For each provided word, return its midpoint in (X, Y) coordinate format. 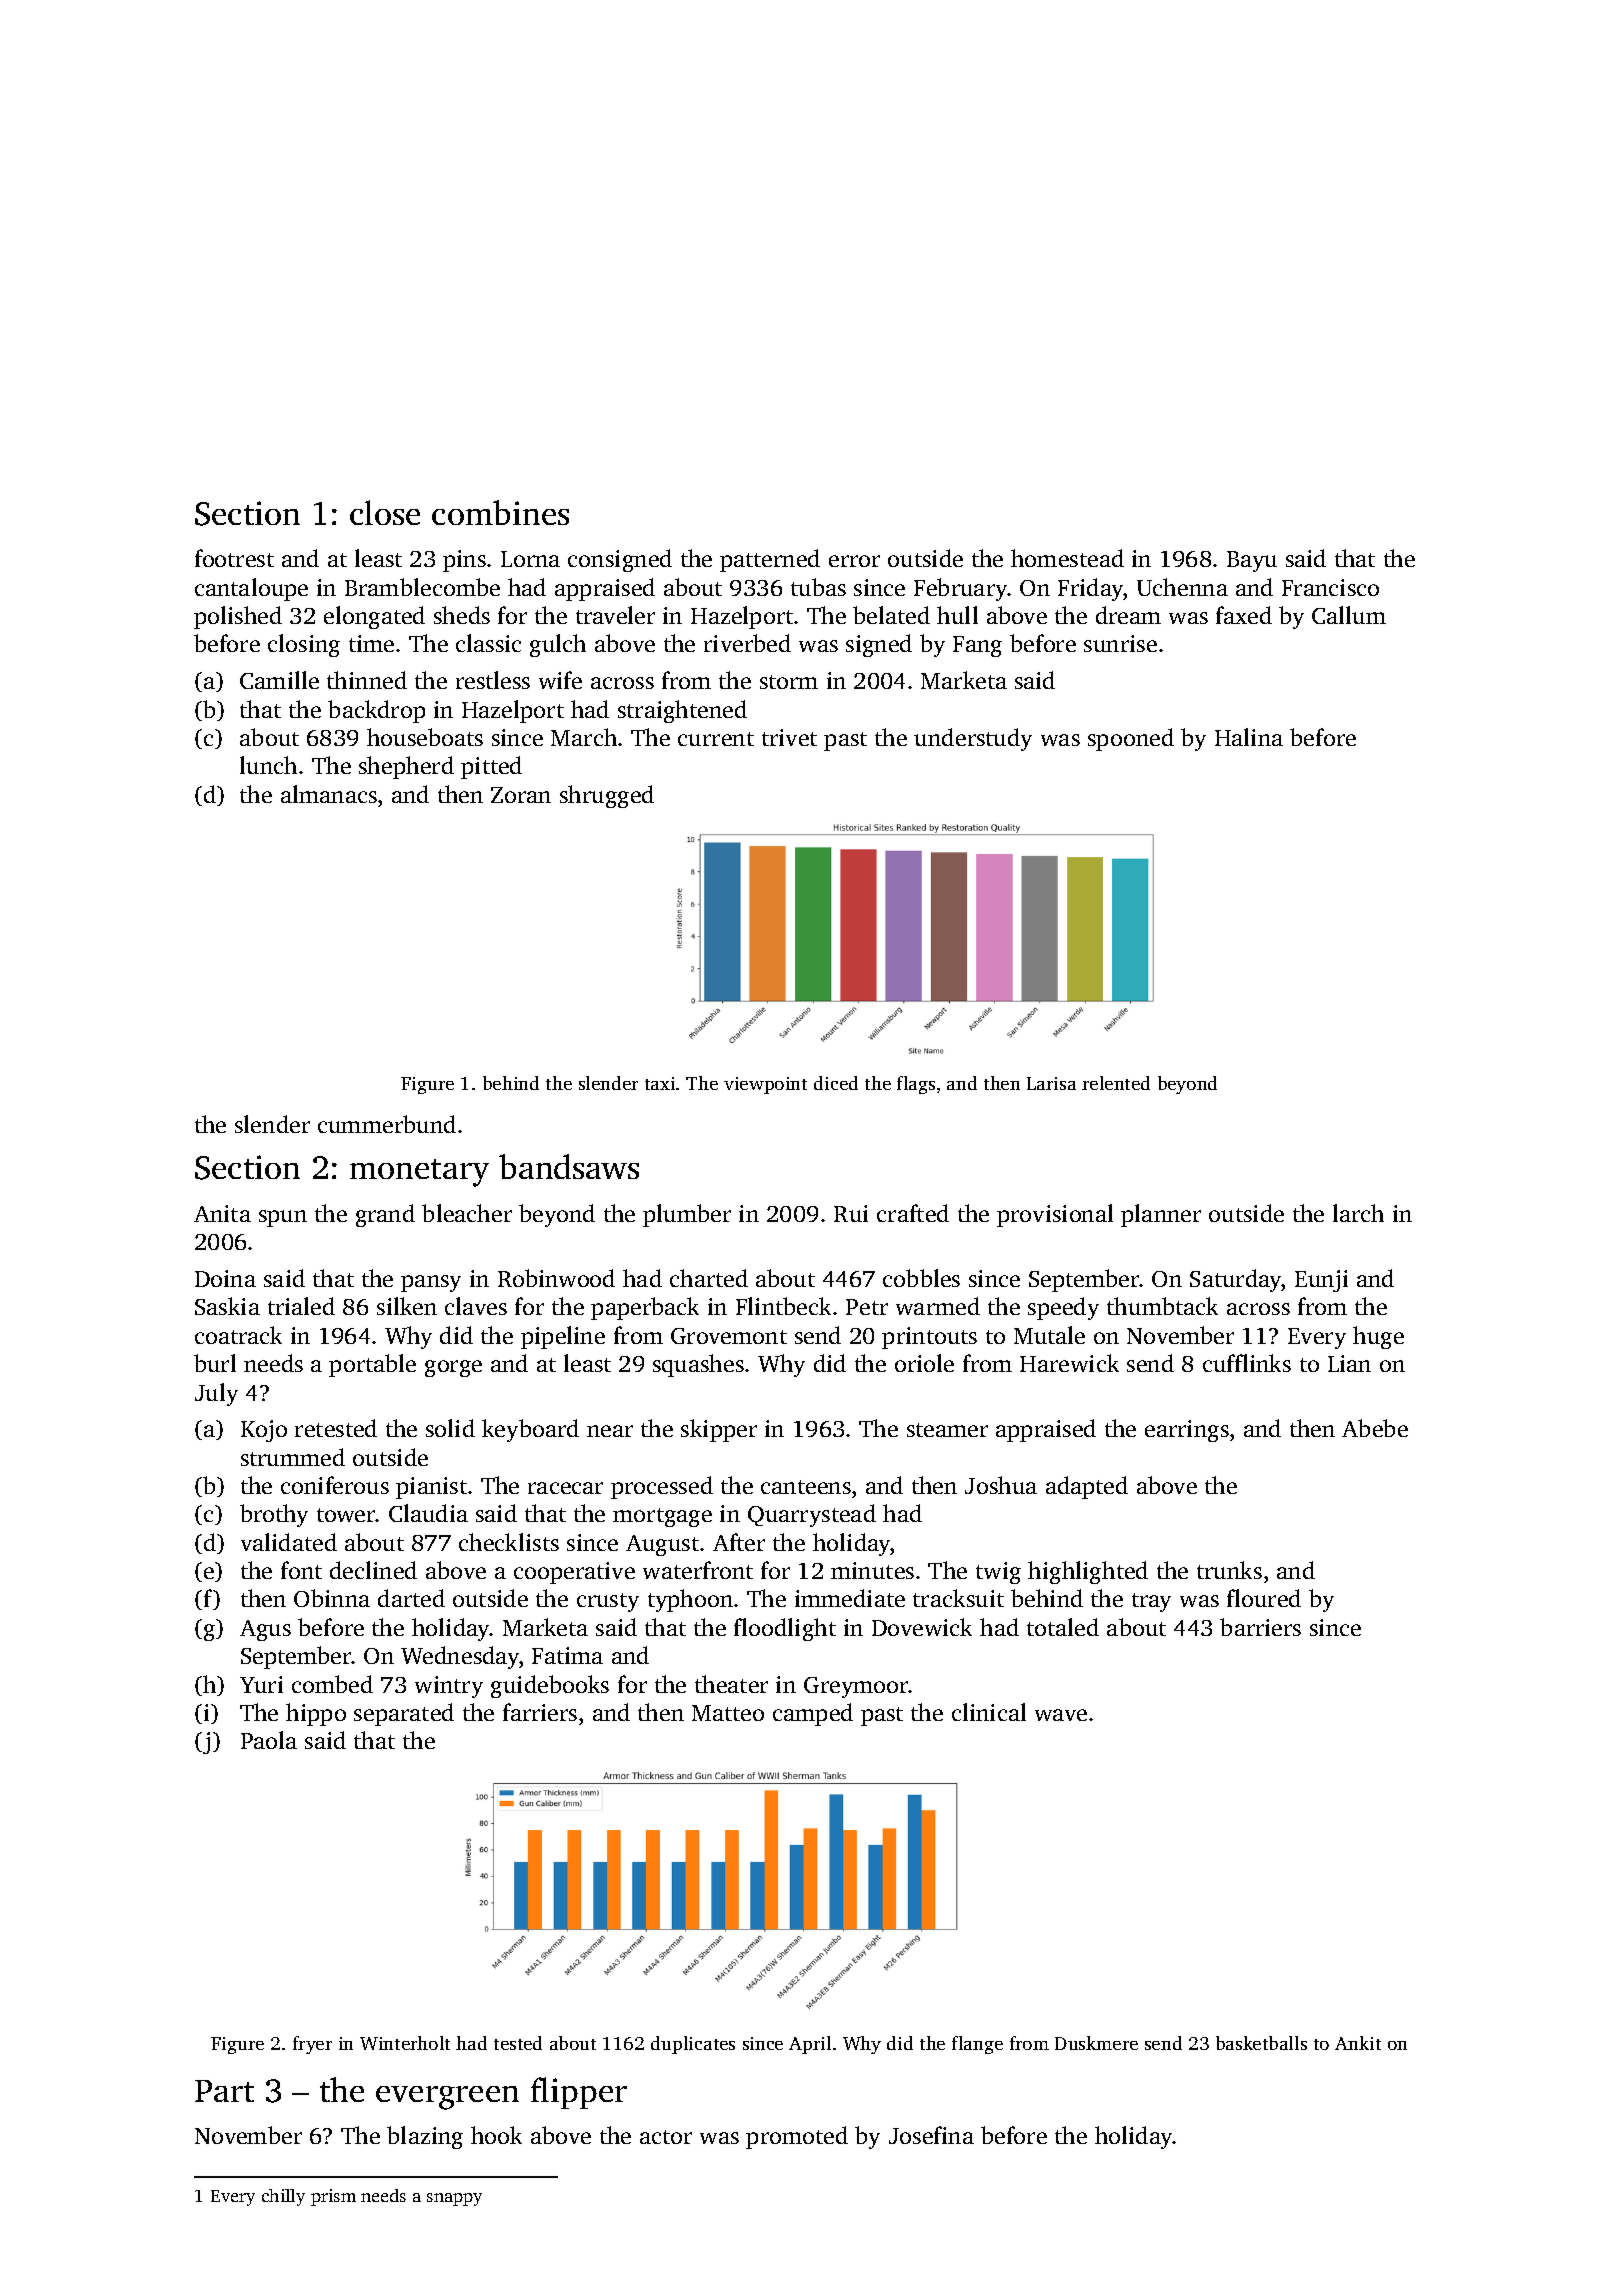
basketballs (1261, 2043)
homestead (1067, 558)
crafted (913, 1213)
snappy (454, 2199)
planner (1161, 1215)
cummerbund (387, 1124)
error (854, 561)
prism (333, 2197)
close (385, 512)
